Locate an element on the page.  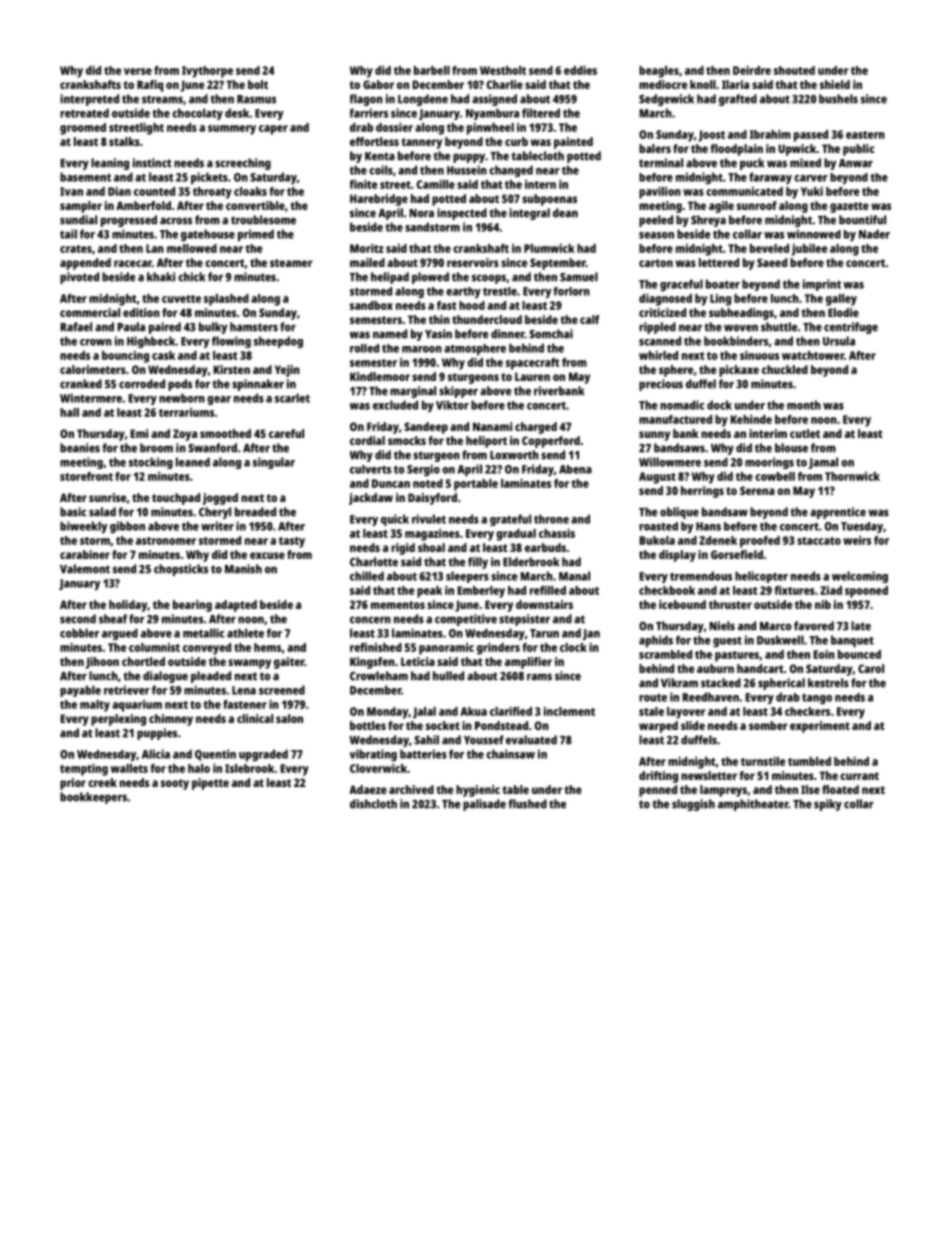
verse is located at coordinates (138, 71).
